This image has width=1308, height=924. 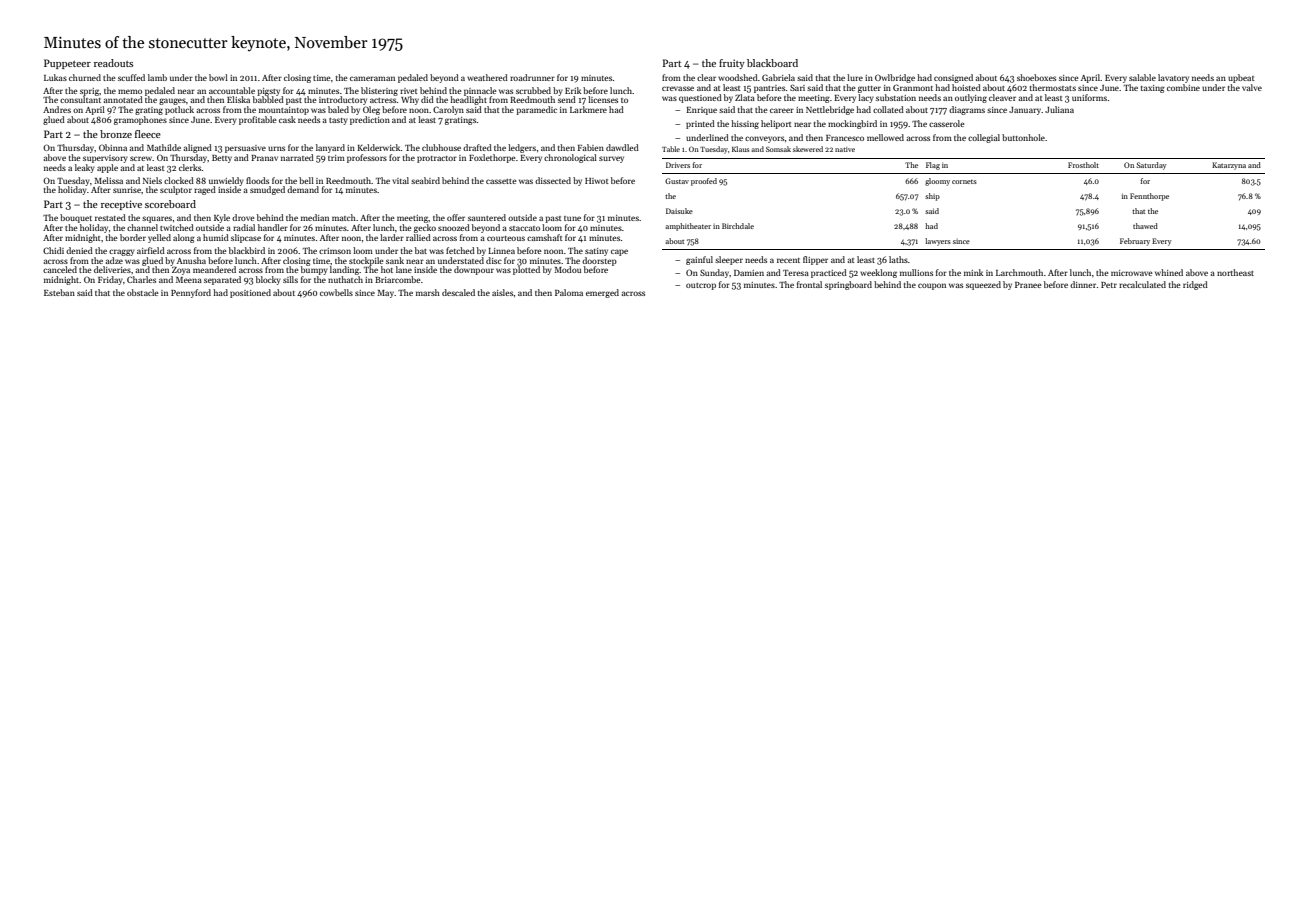 What do you see at coordinates (133, 237) in the image?
I see `border` at bounding box center [133, 237].
